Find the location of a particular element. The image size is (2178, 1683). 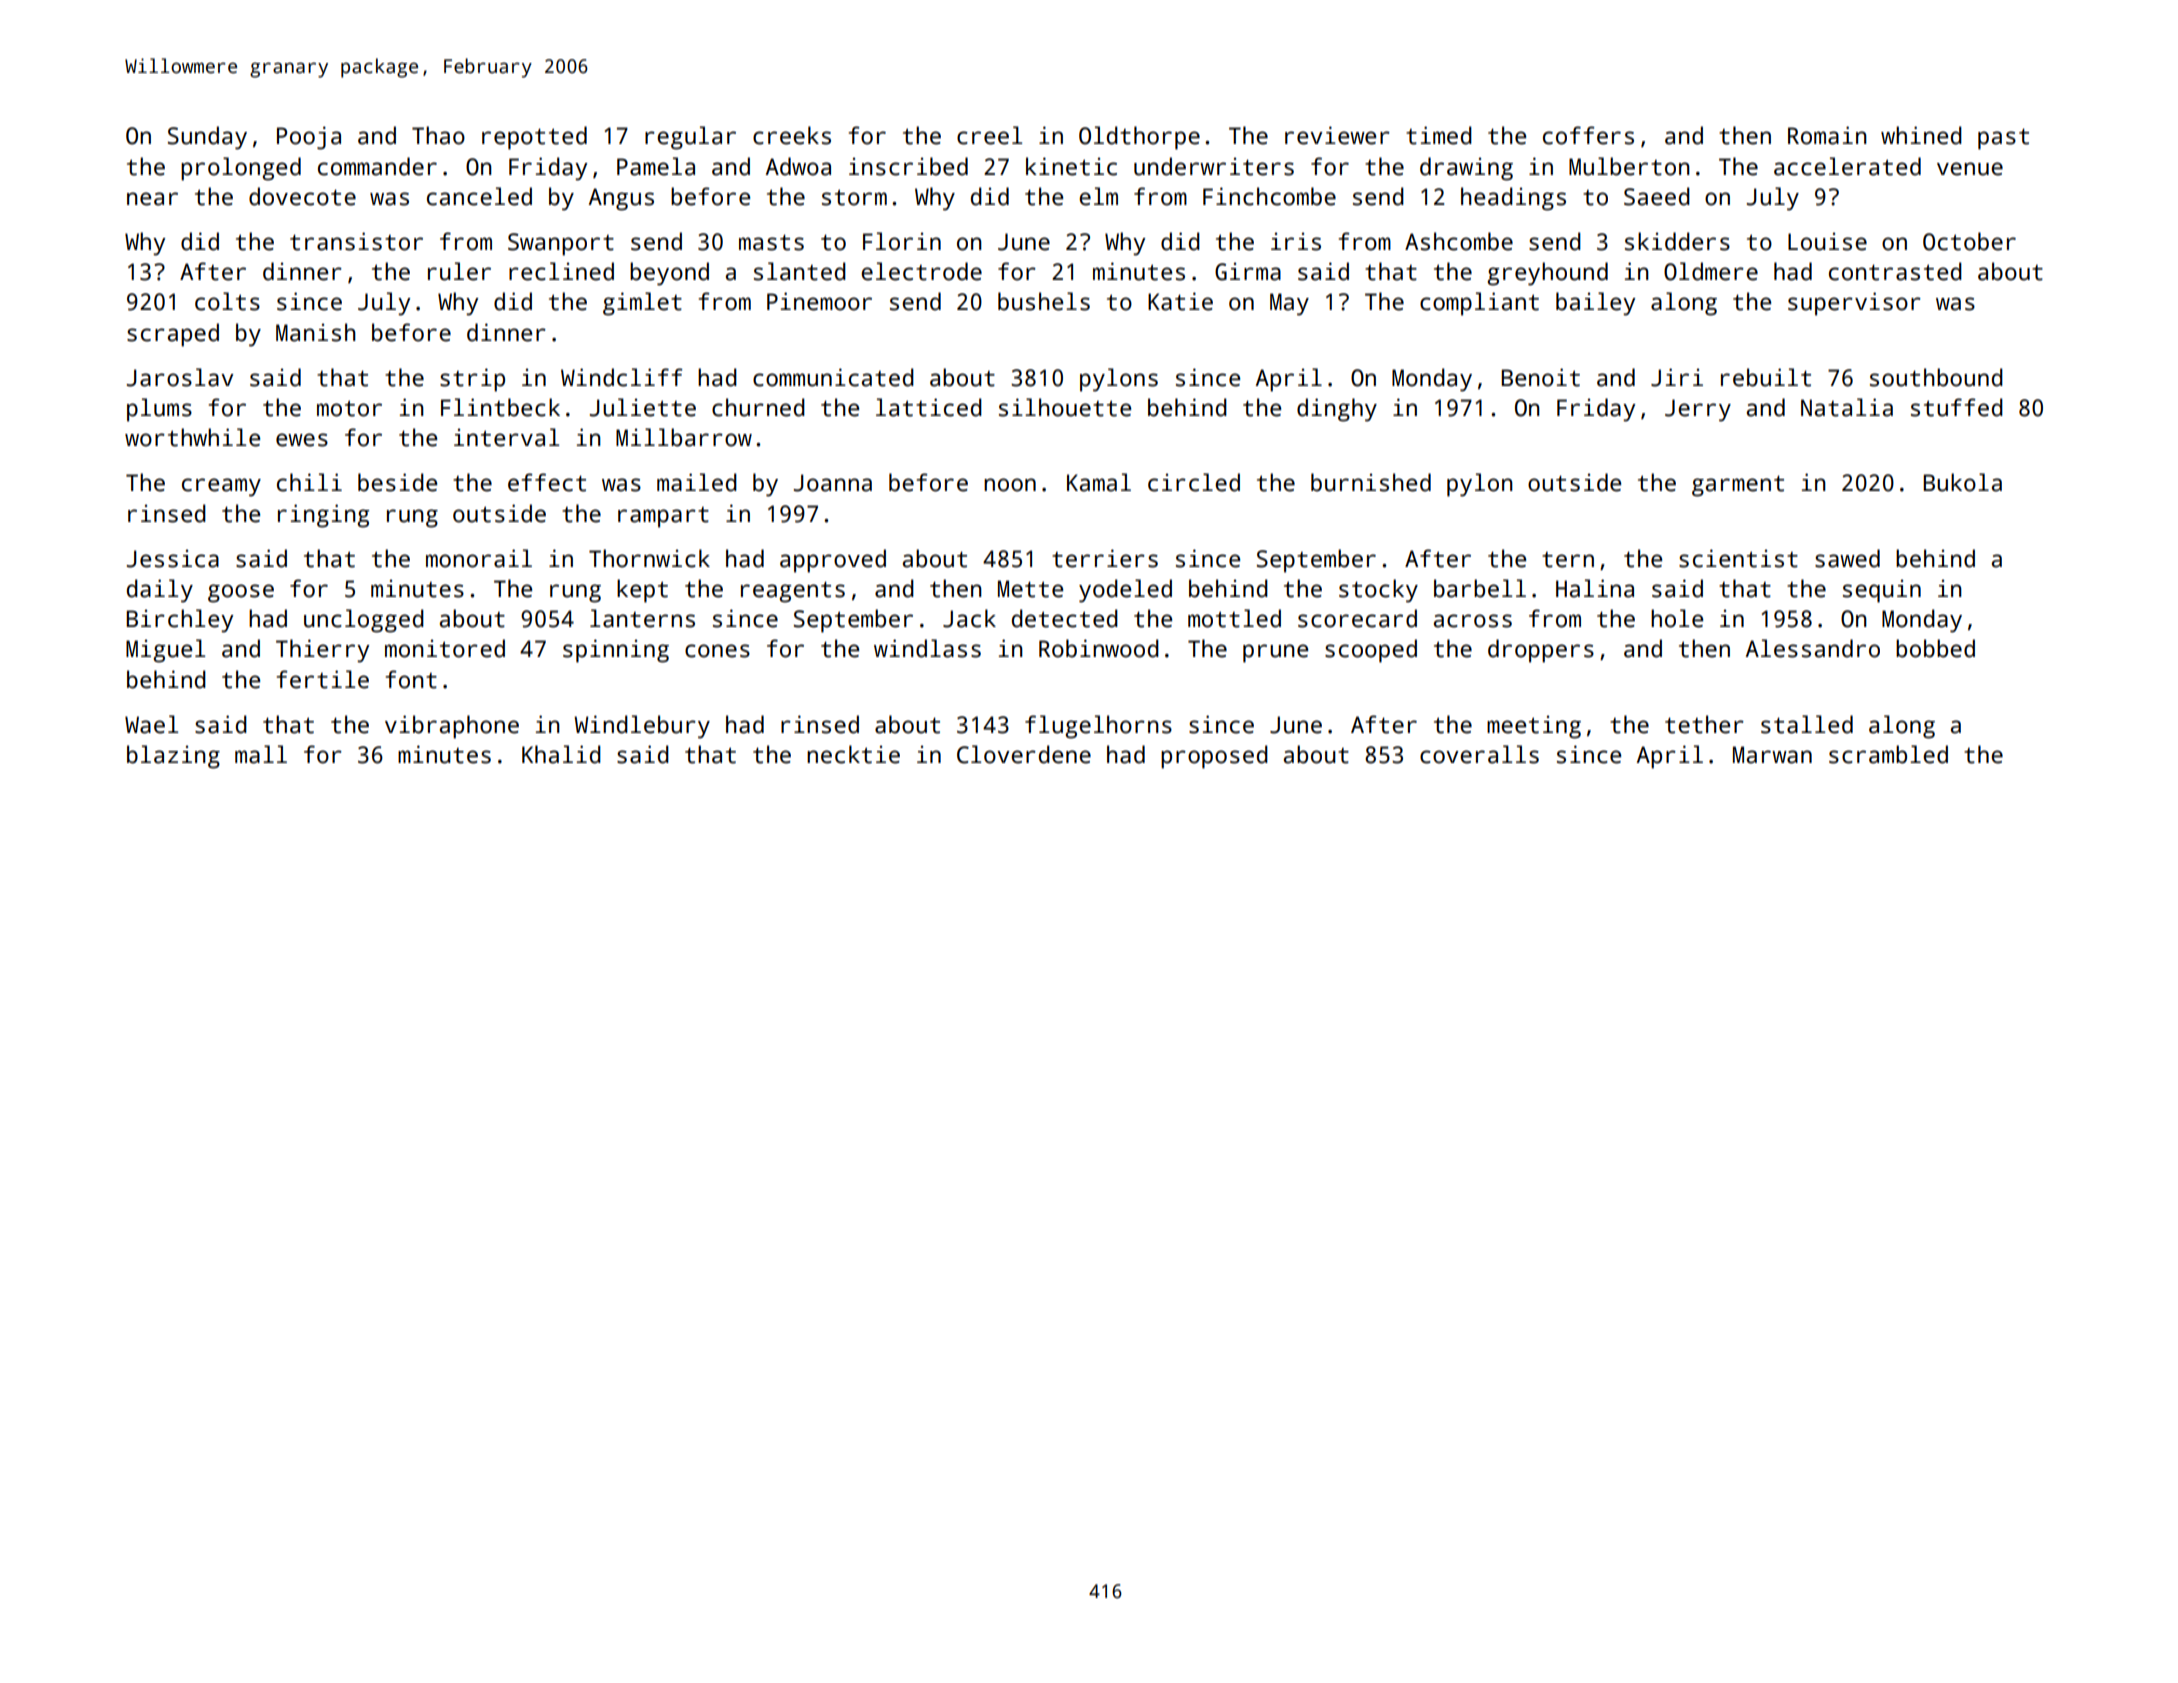

gimlet is located at coordinates (642, 304).
